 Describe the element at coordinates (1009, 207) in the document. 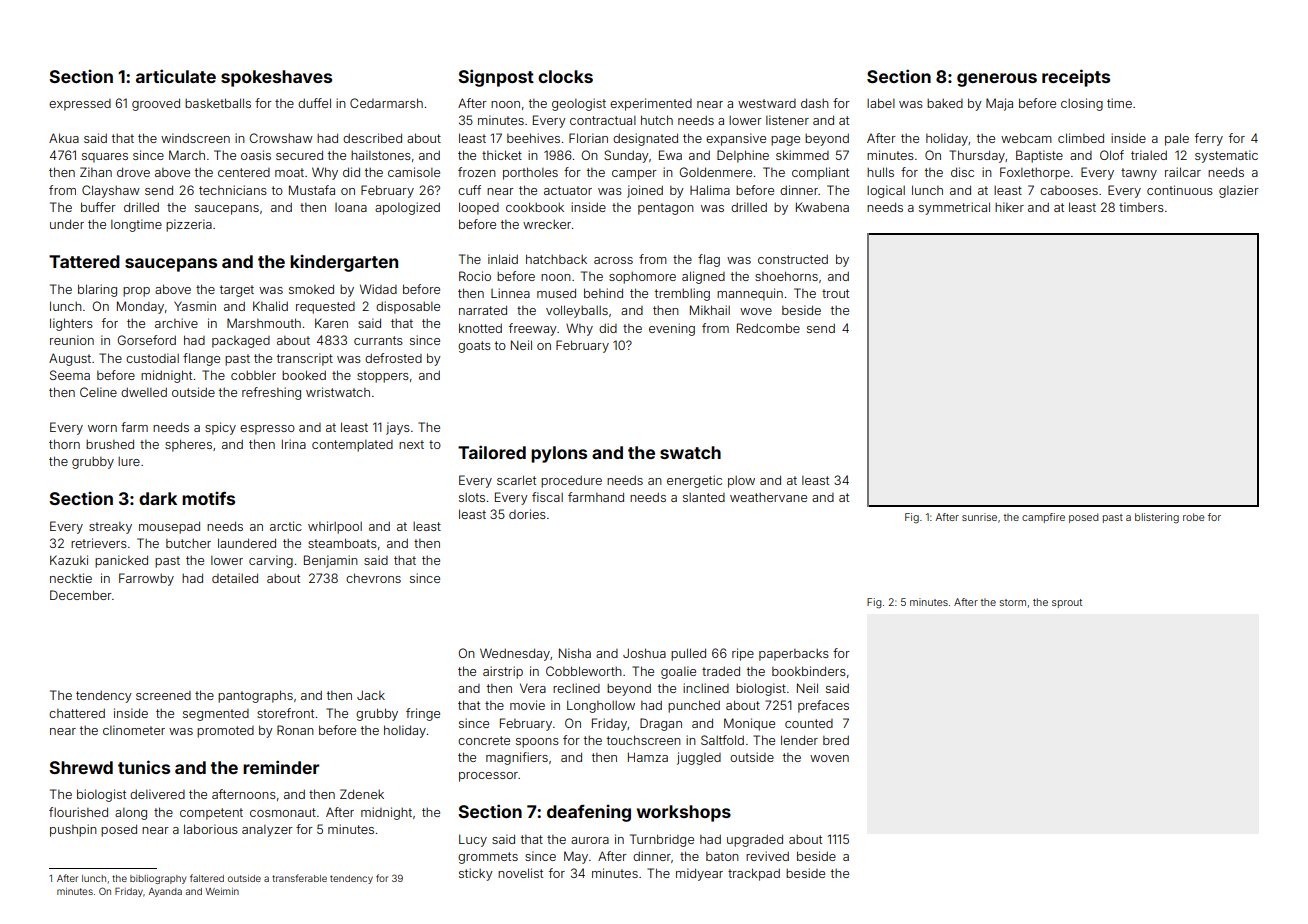

I see `hiker` at that location.
